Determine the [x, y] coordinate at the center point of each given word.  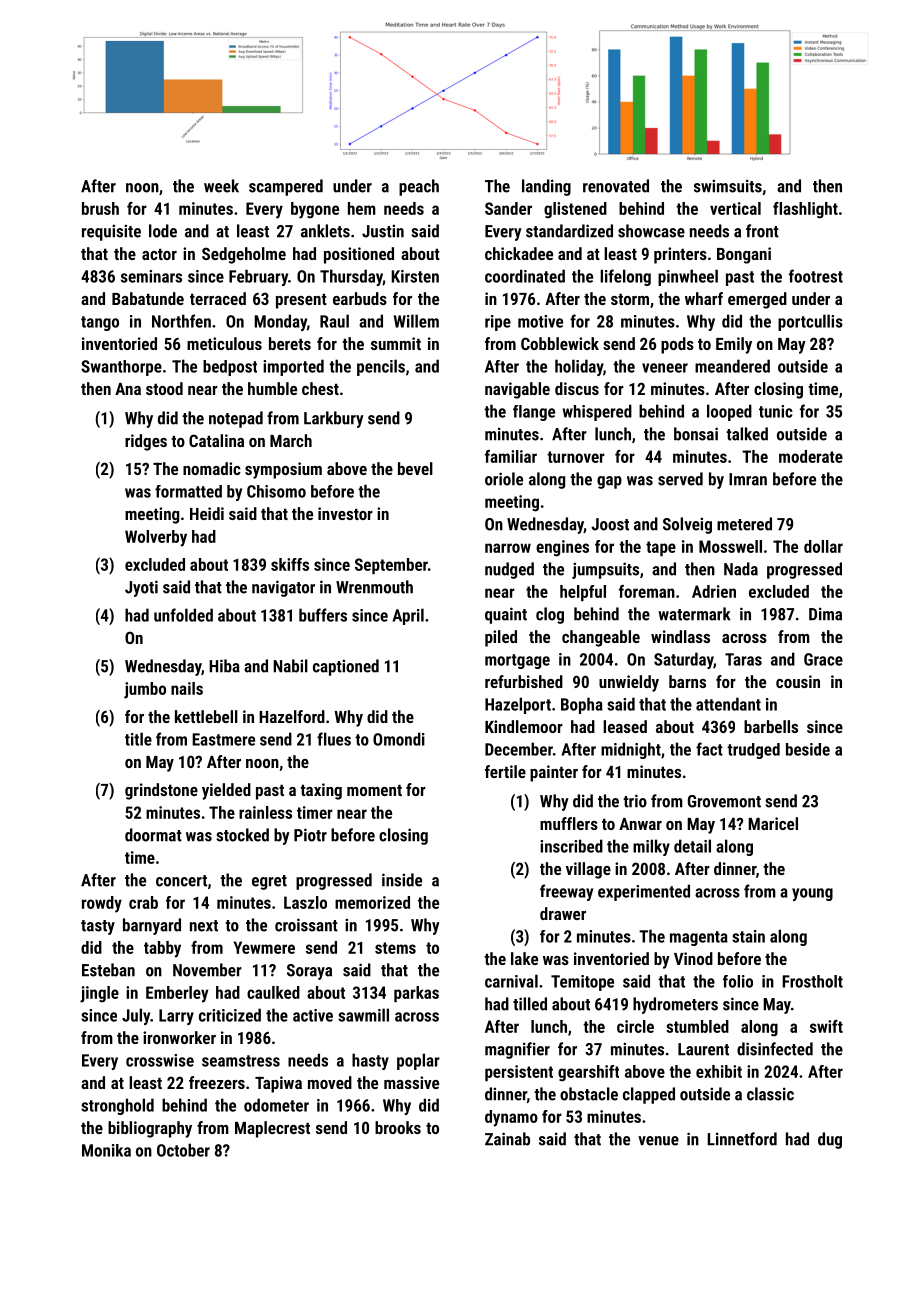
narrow [508, 548]
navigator [283, 588]
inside [402, 880]
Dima [825, 614]
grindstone [161, 791]
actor [159, 254]
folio [738, 981]
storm [630, 299]
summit [396, 343]
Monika [106, 1150]
